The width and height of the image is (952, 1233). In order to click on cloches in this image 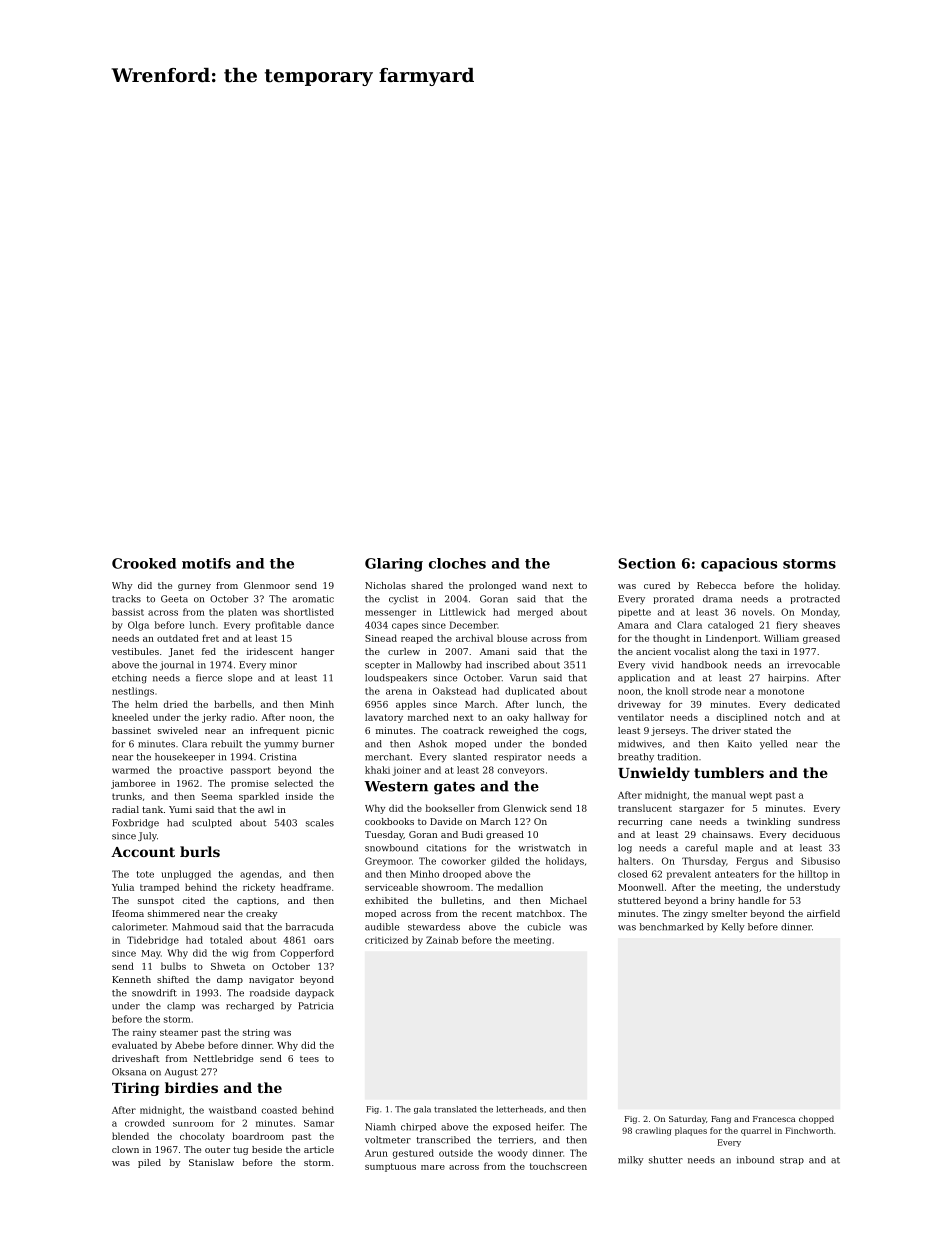, I will do `click(457, 563)`.
